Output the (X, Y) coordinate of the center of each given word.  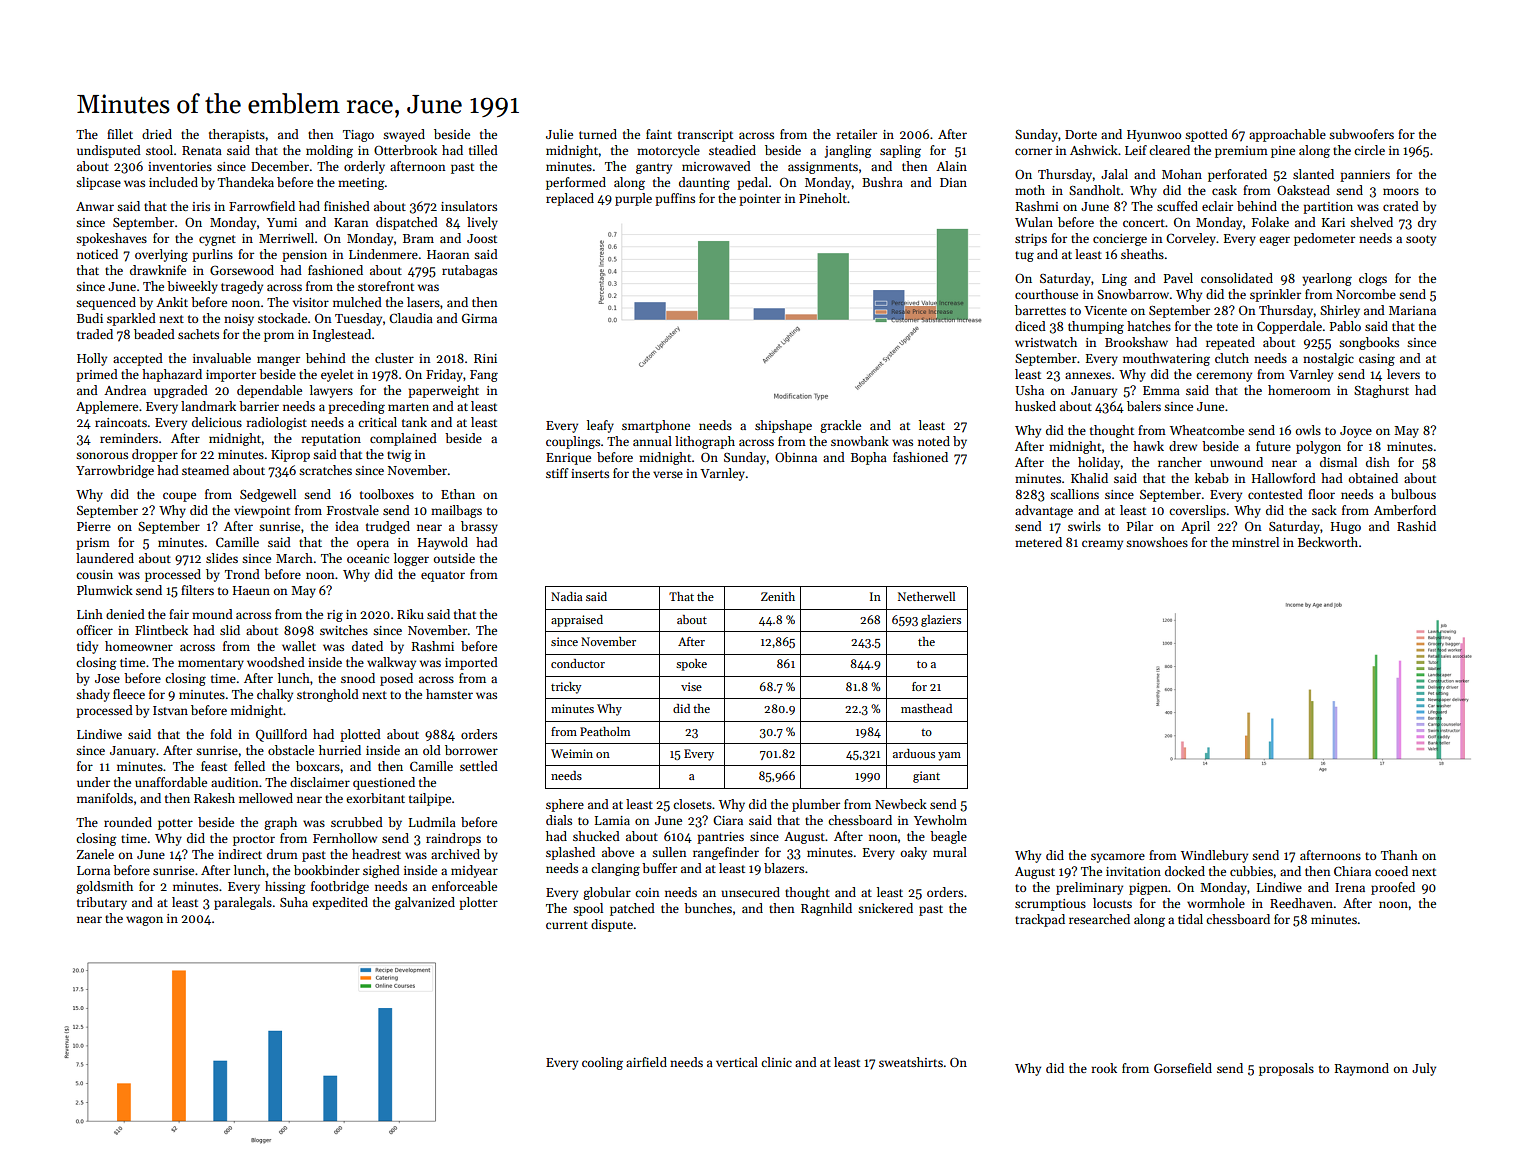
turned (598, 134)
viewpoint (262, 512)
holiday (1099, 463)
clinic (776, 1062)
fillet (120, 134)
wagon (144, 921)
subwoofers (1361, 134)
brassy (479, 527)
